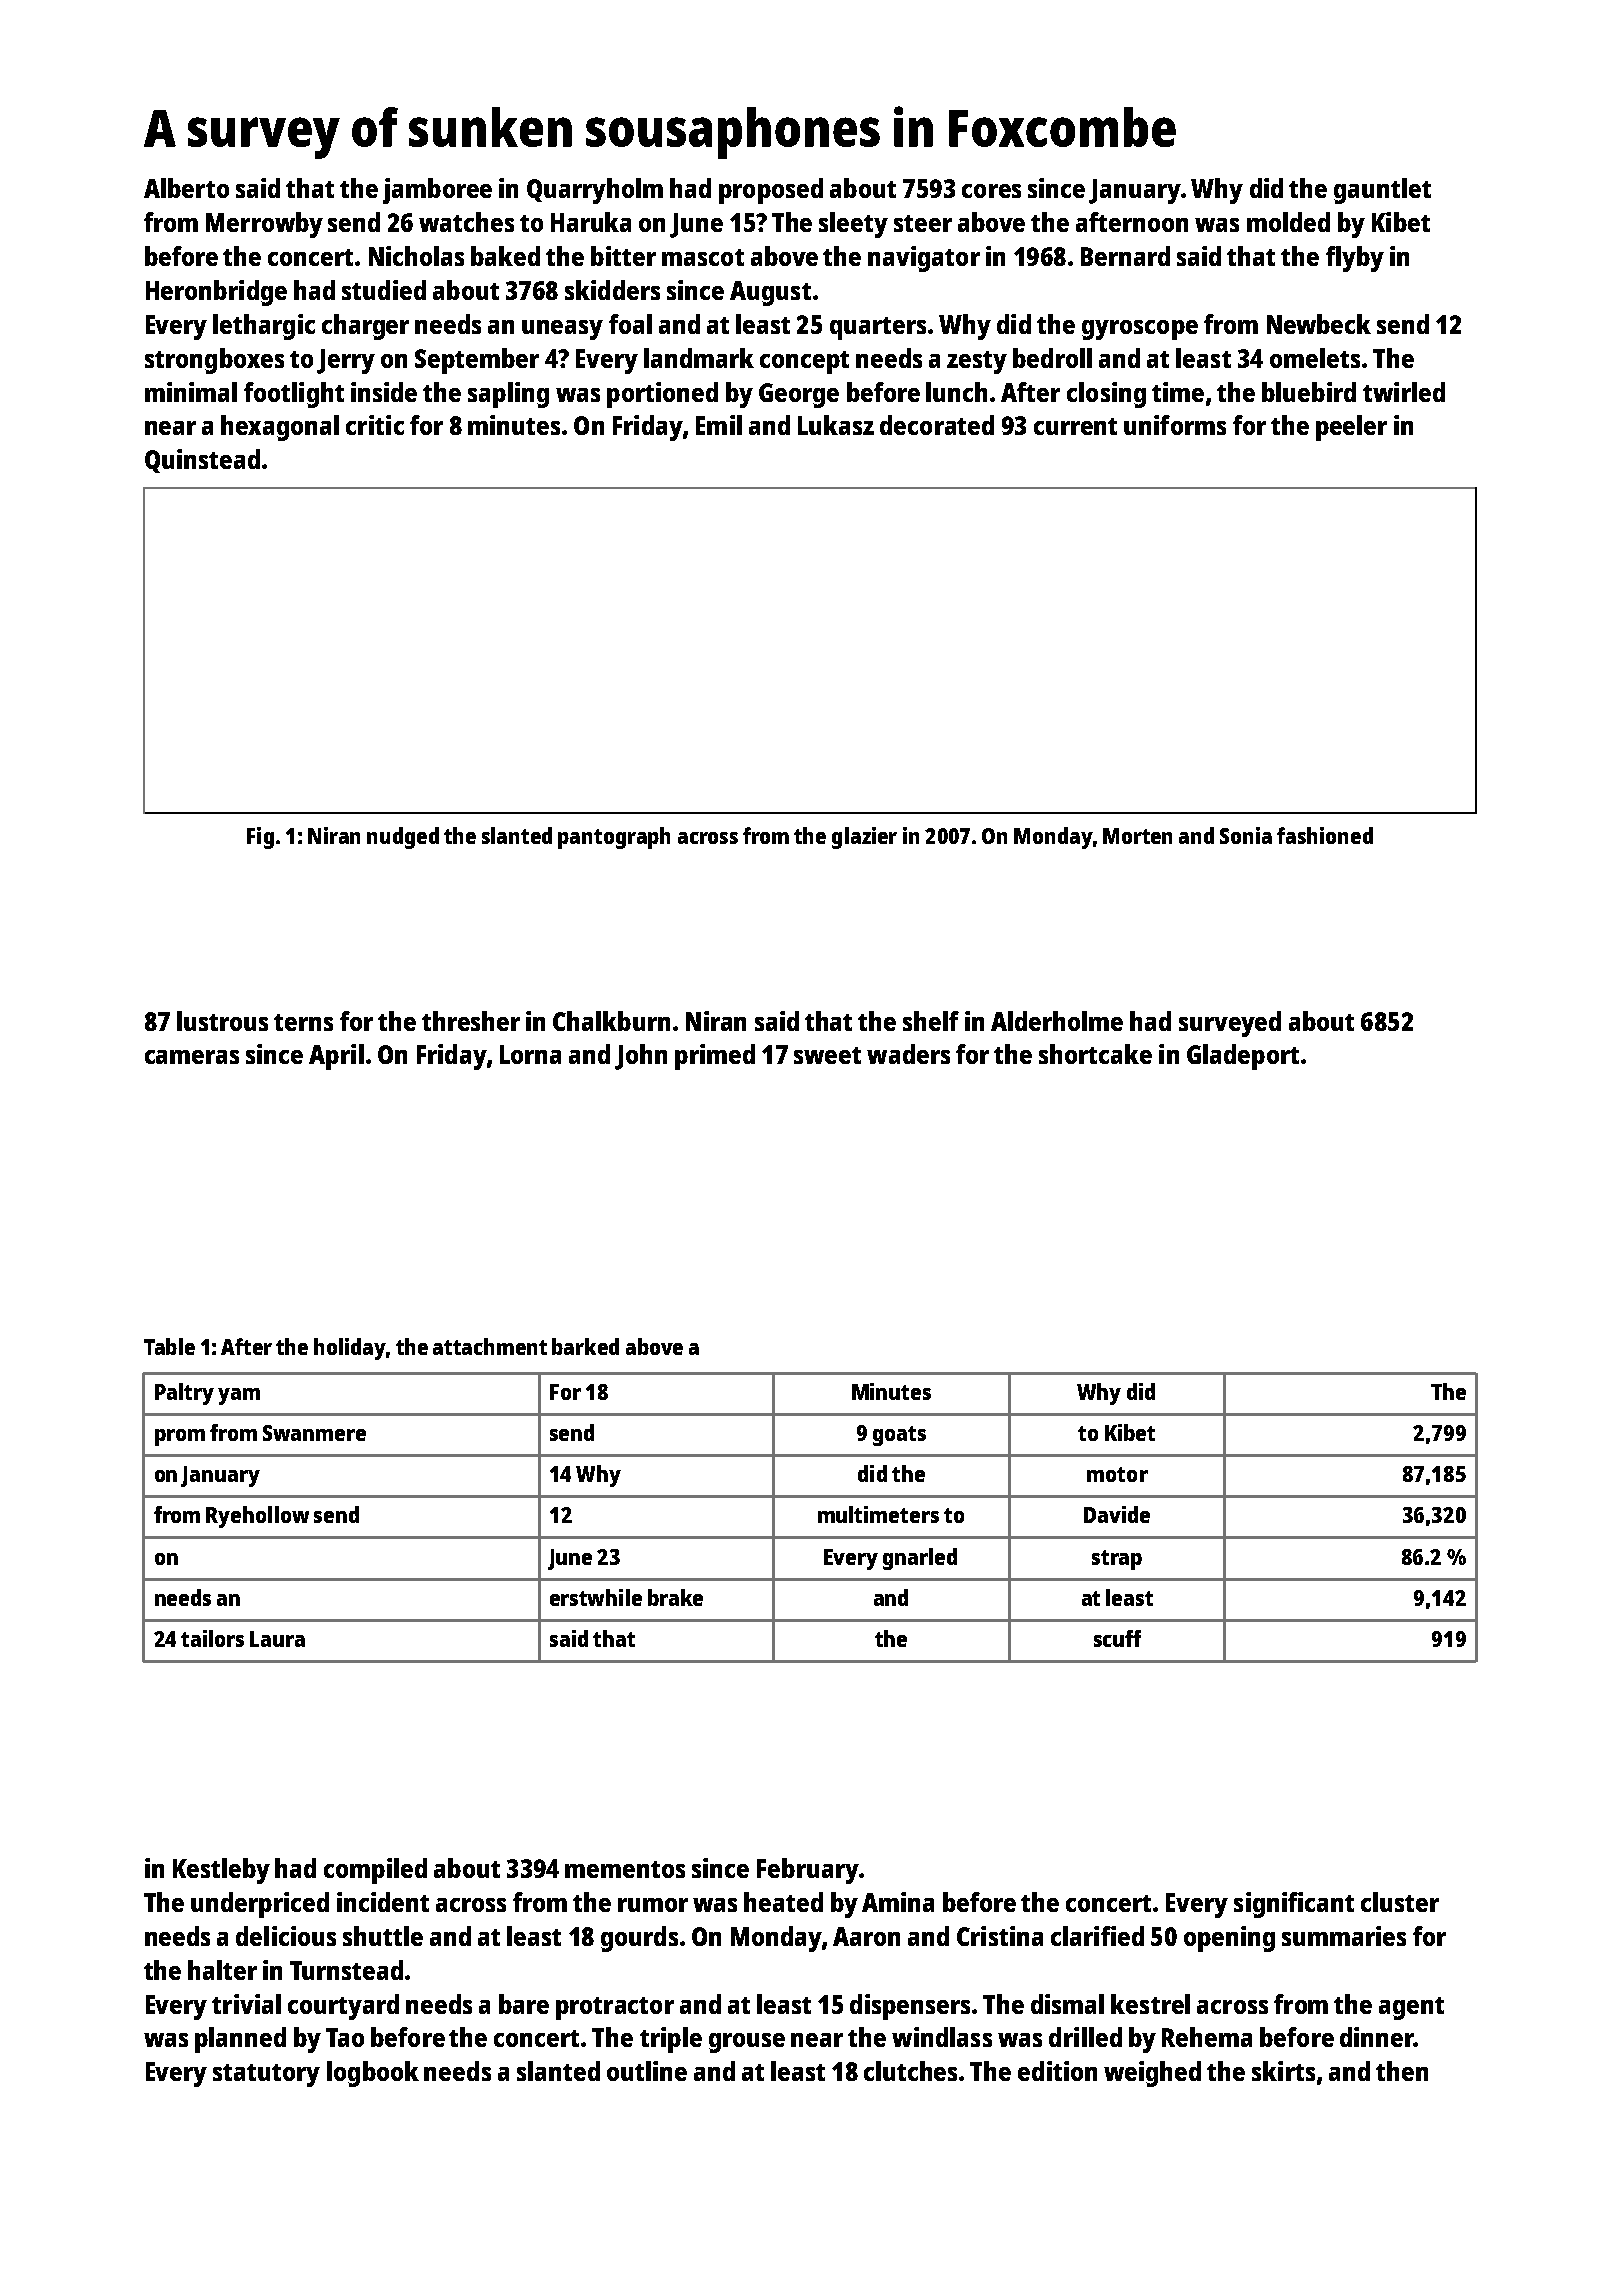 Image resolution: width=1620 pixels, height=2292 pixels. Describe the element at coordinates (373, 2074) in the document. I see `logbook` at that location.
